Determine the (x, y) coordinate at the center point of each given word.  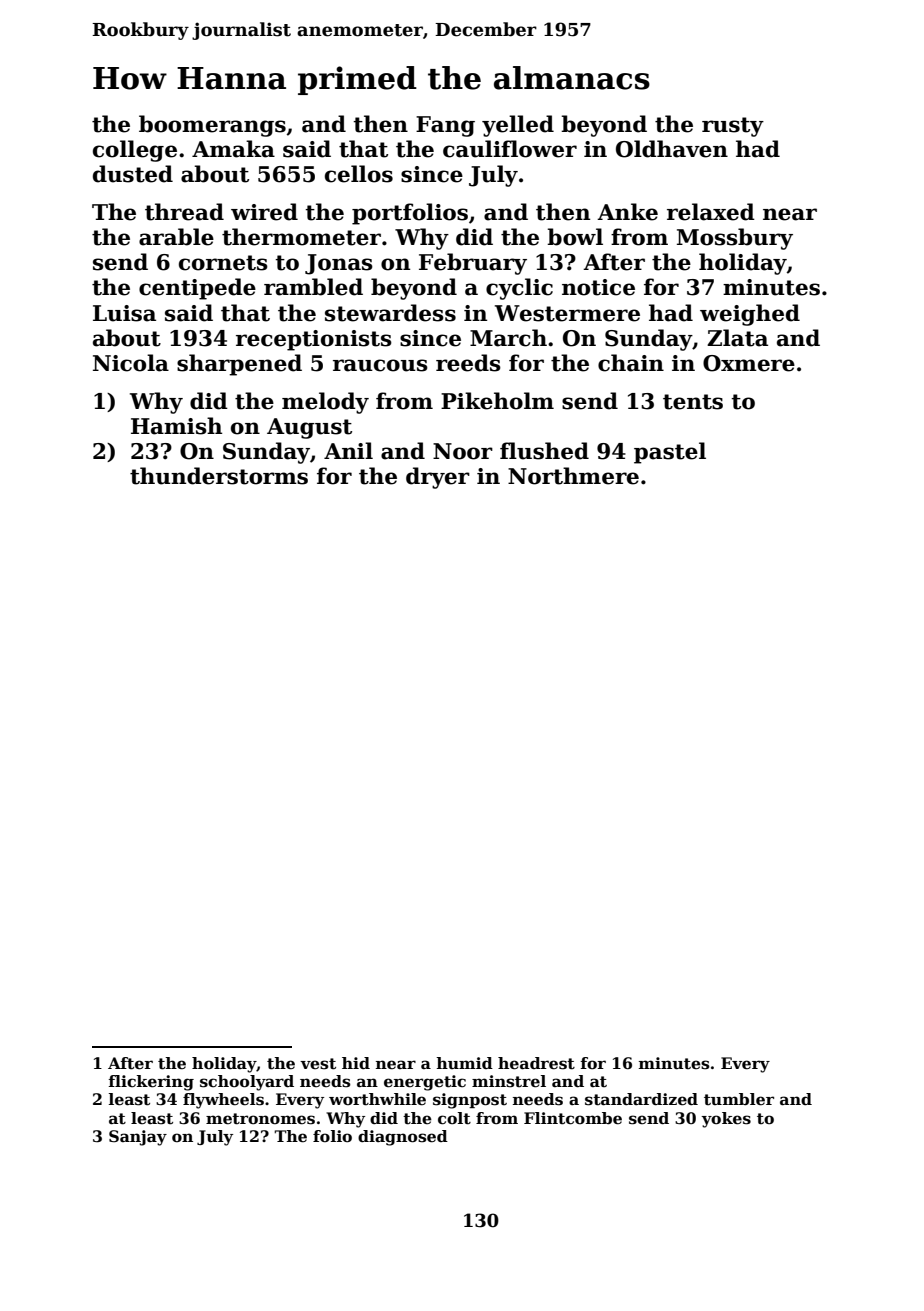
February (473, 264)
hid (356, 1063)
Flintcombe (573, 1118)
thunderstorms (219, 476)
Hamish (176, 426)
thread (184, 212)
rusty (733, 127)
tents (693, 402)
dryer (438, 478)
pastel (670, 453)
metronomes (260, 1119)
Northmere (573, 476)
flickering (151, 1083)
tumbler (739, 1099)
